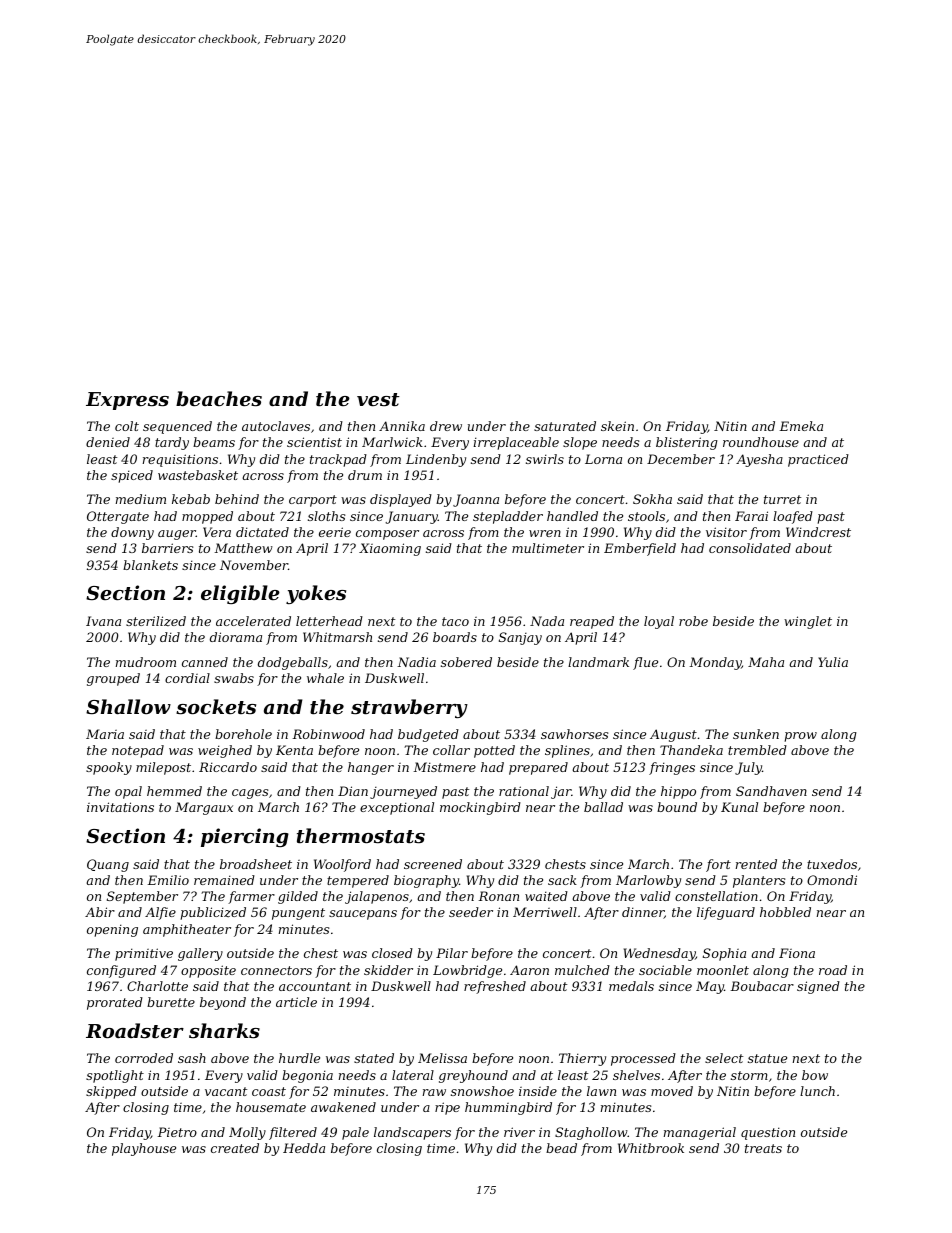  What do you see at coordinates (726, 913) in the page?
I see `lifeguard` at bounding box center [726, 913].
